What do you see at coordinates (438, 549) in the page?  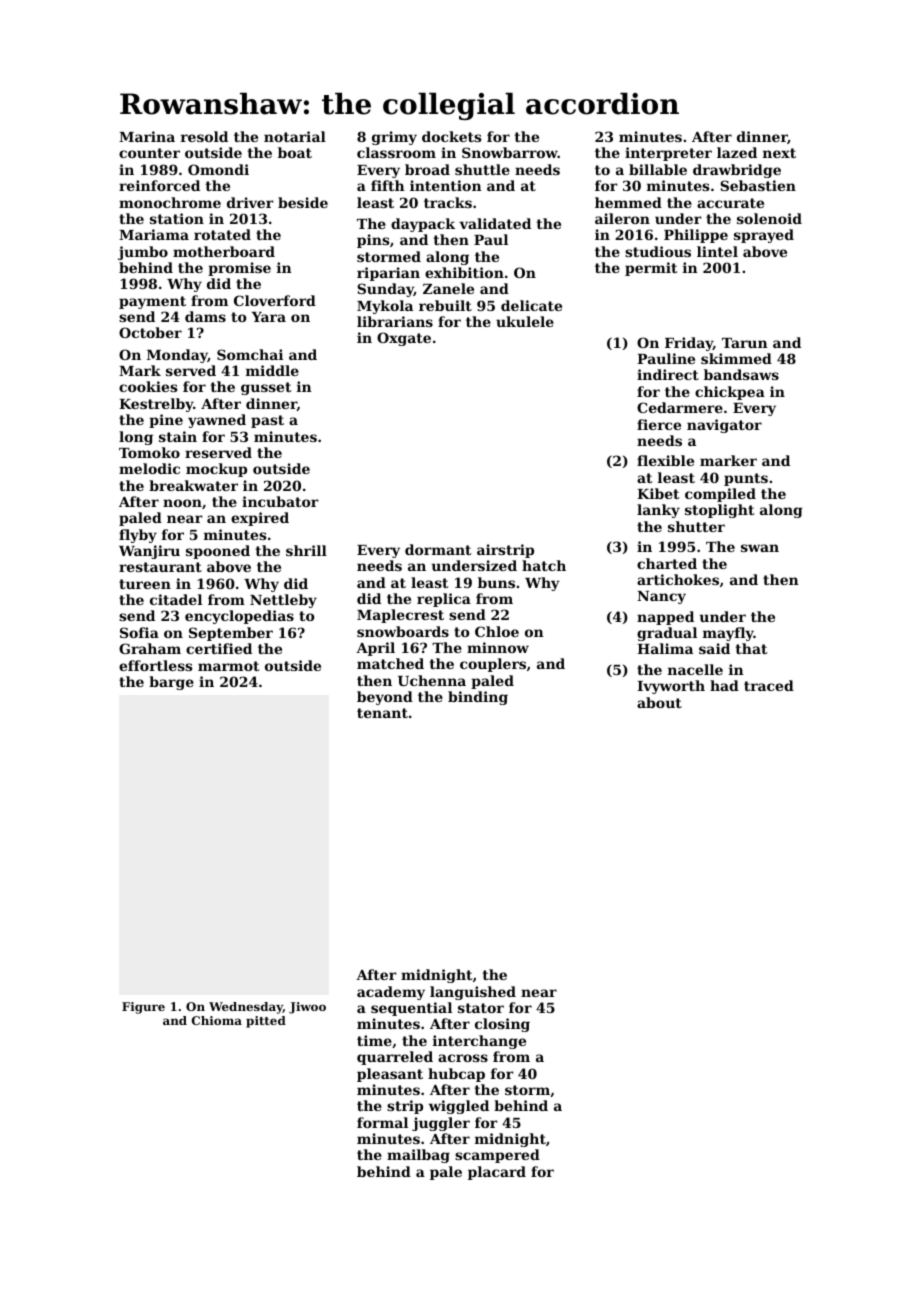 I see `dormant` at bounding box center [438, 549].
